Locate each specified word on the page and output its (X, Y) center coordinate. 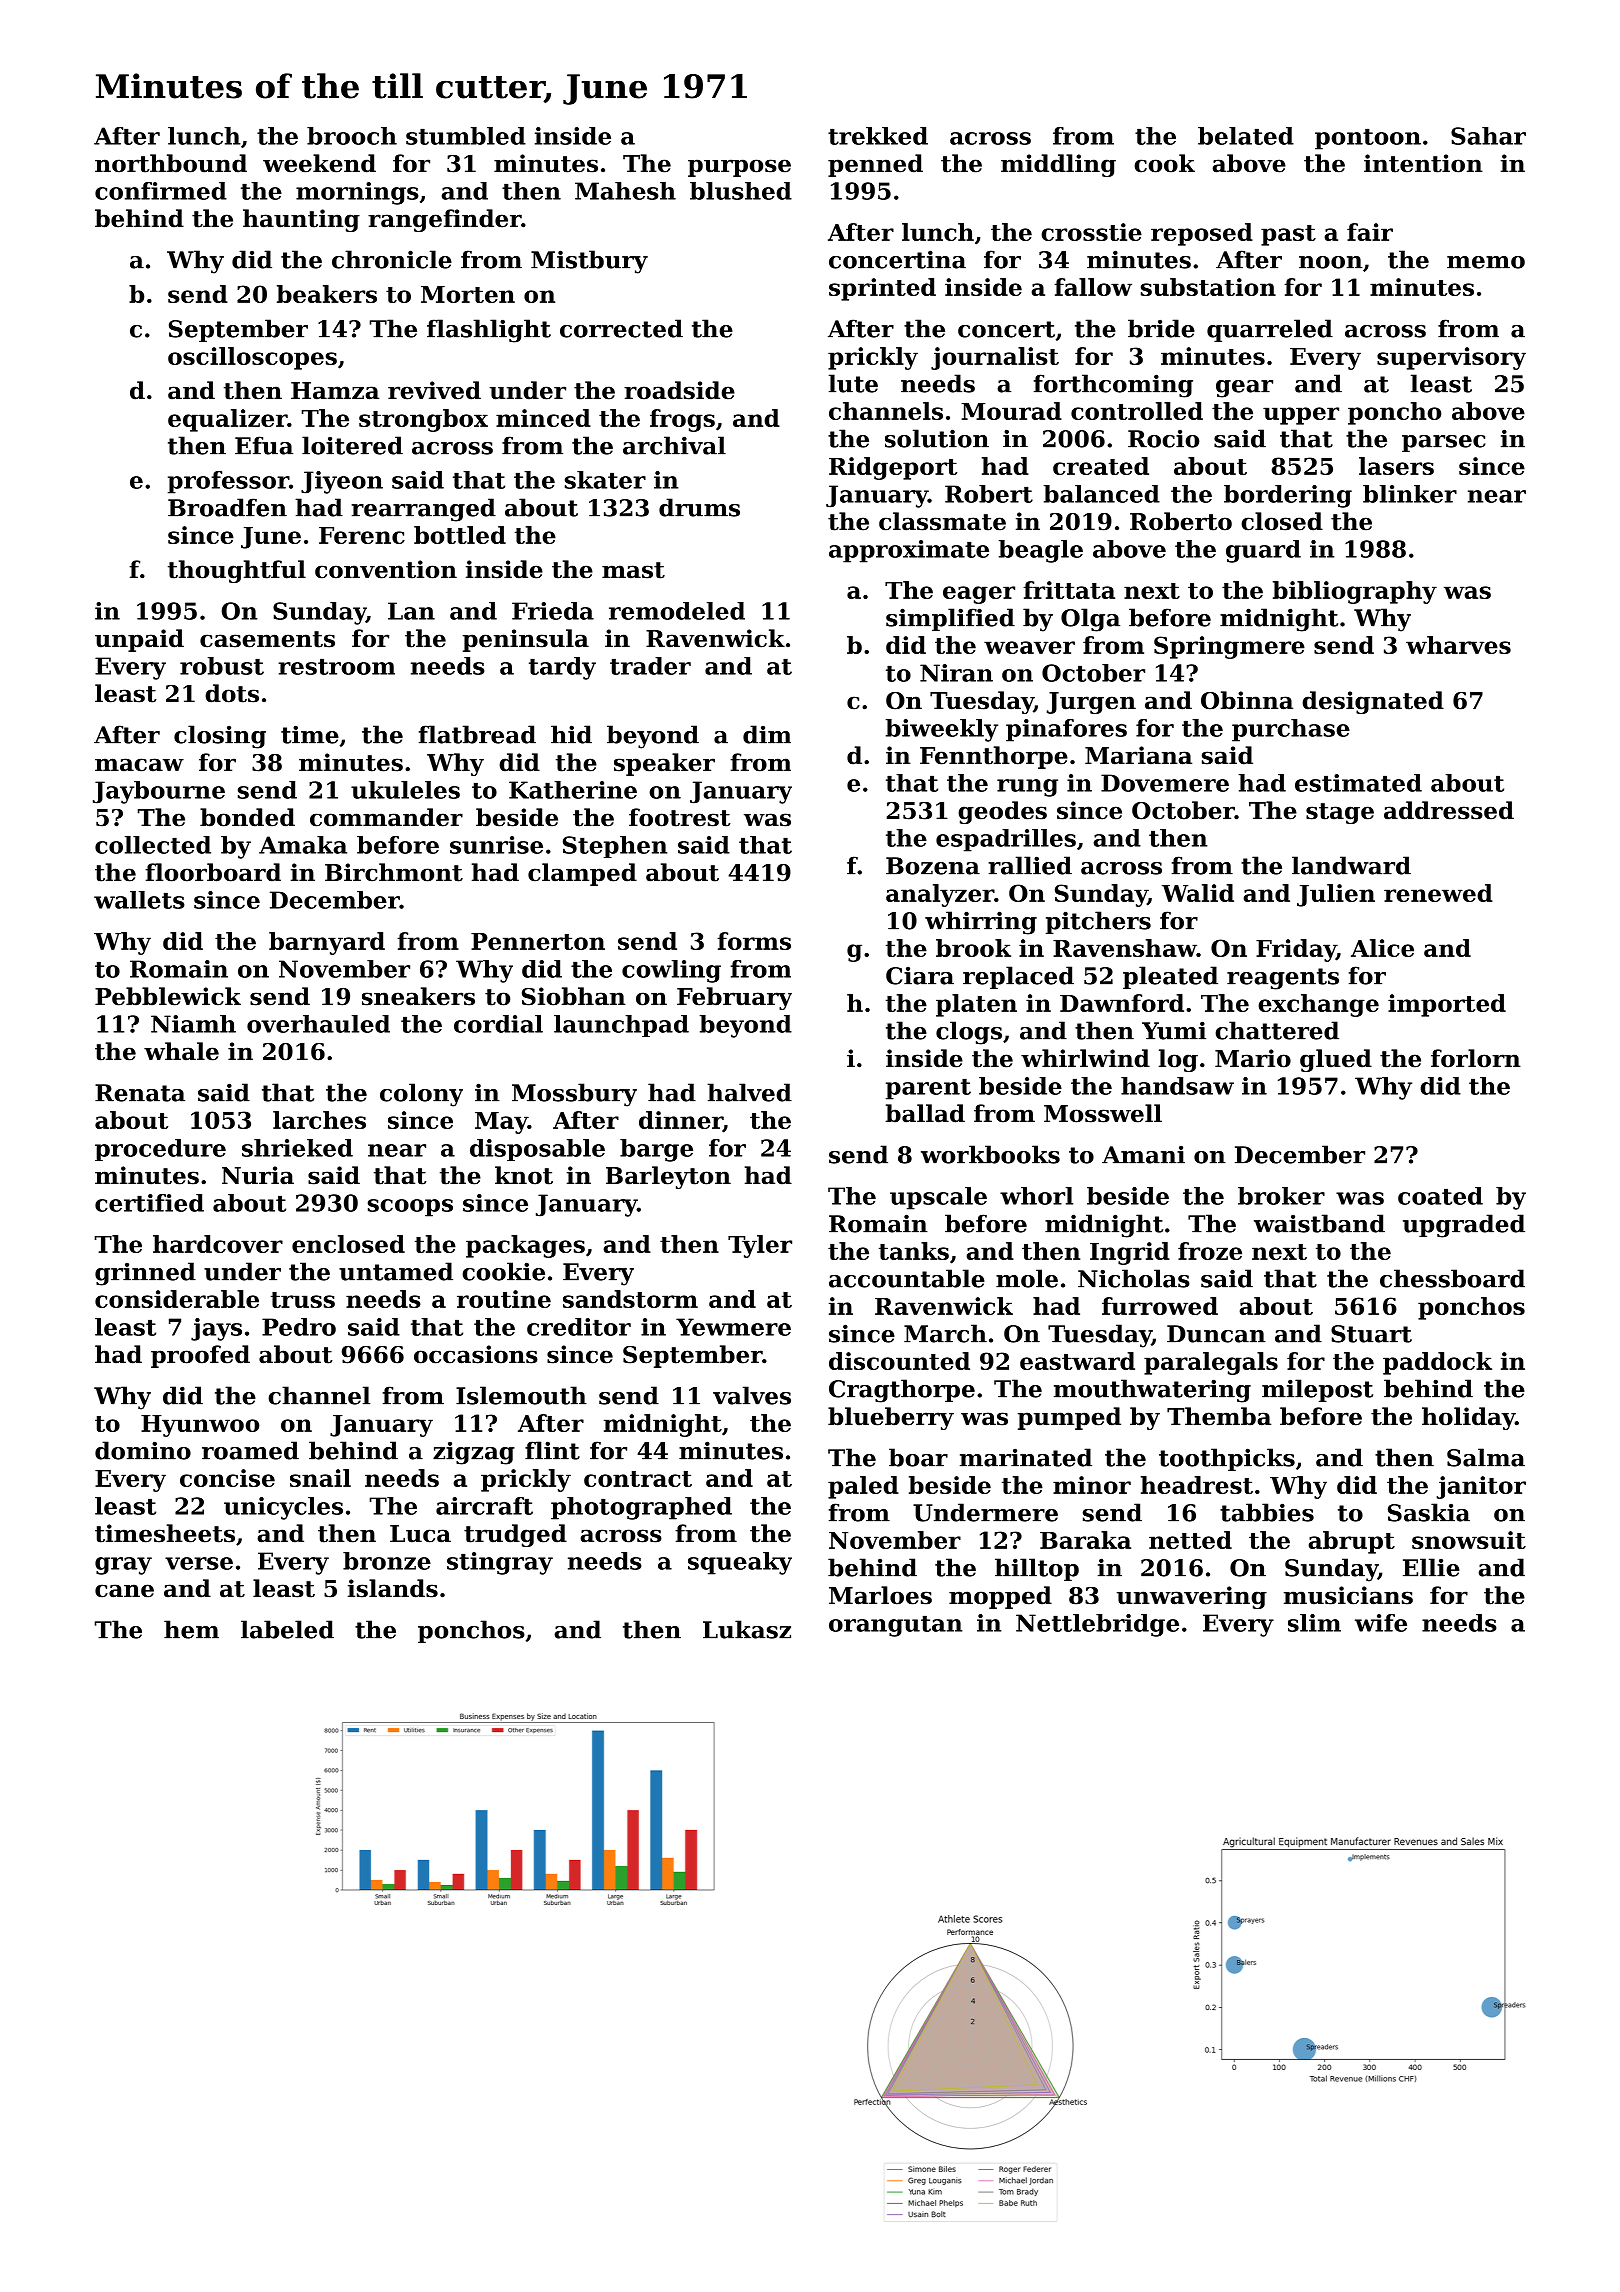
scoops (410, 1208)
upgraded (1464, 1226)
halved (749, 1092)
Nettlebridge (1097, 1625)
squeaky (740, 1563)
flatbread (477, 734)
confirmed (161, 191)
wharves (1458, 645)
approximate (909, 551)
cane (124, 1591)
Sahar (1488, 136)
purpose (739, 168)
